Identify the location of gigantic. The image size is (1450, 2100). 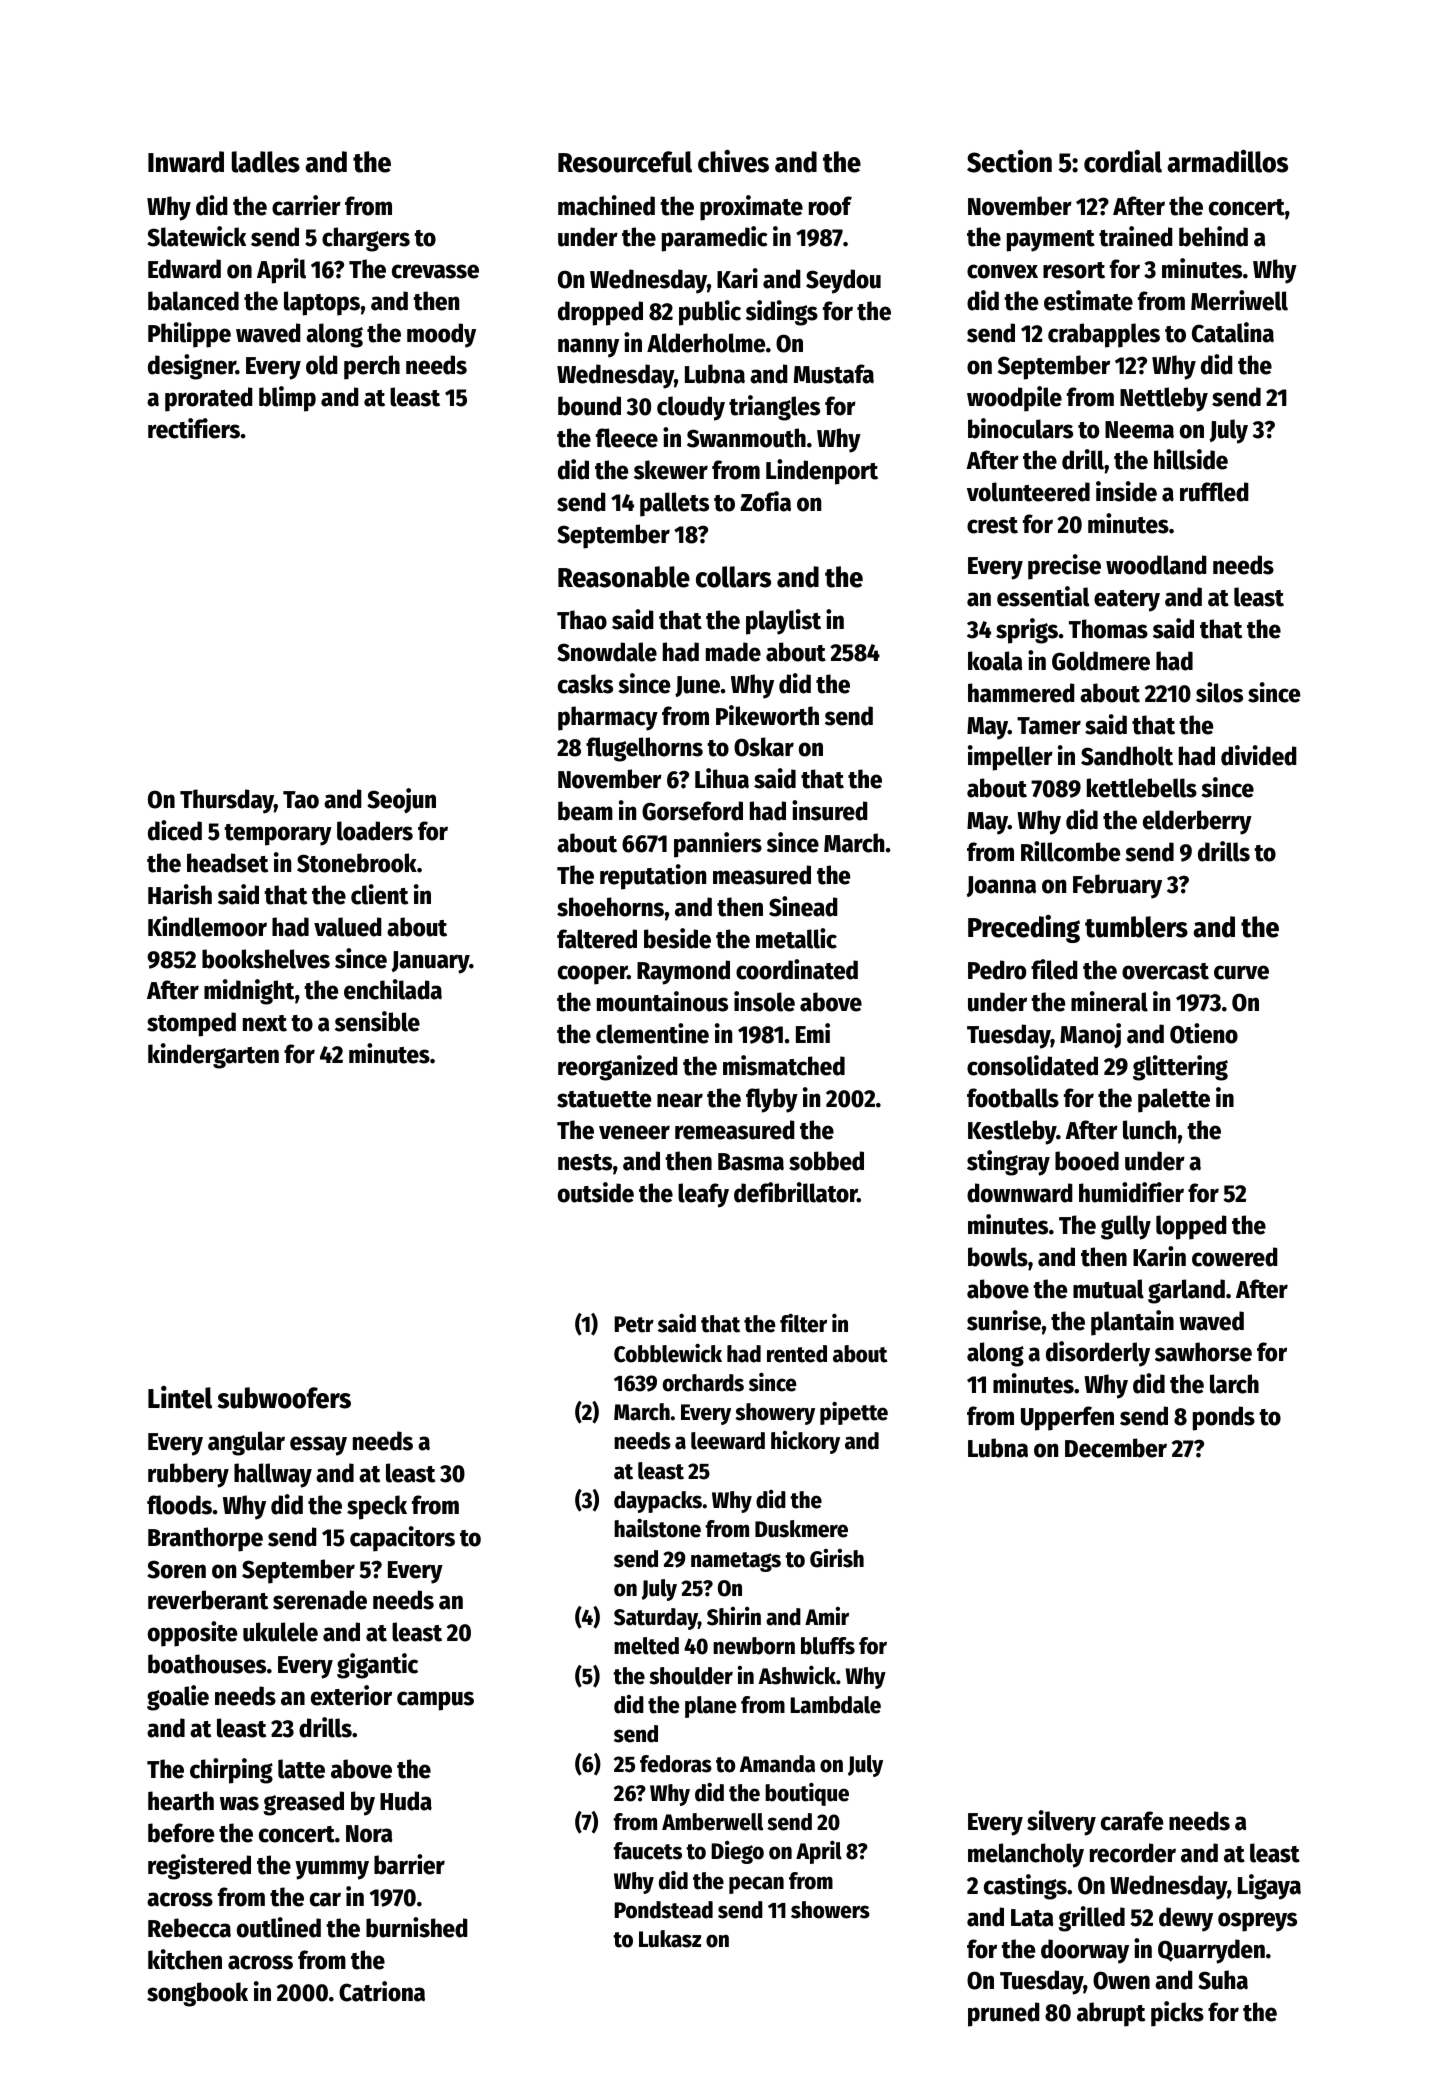
(377, 1666).
